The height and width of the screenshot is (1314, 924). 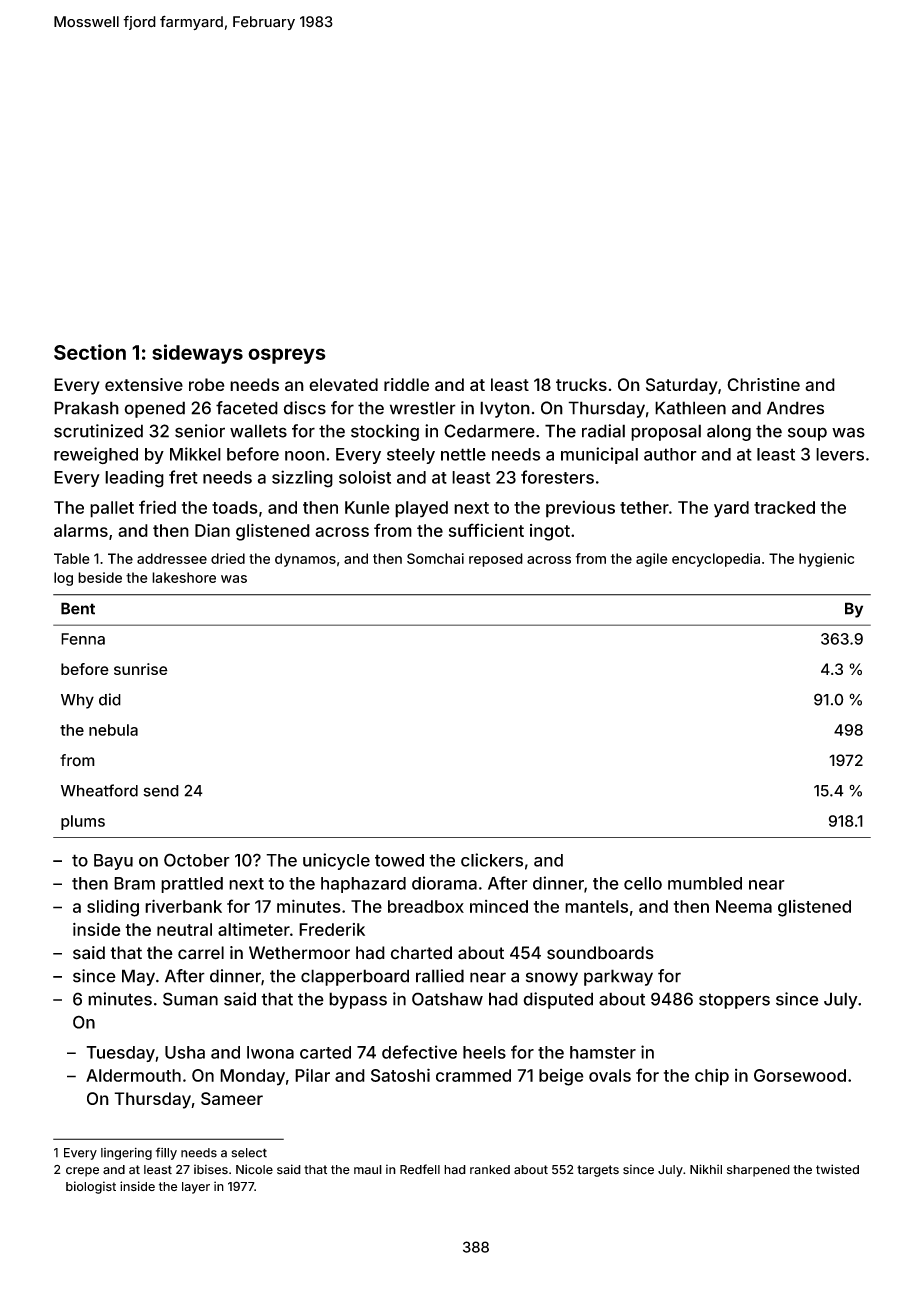 What do you see at coordinates (435, 558) in the screenshot?
I see `Somchai` at bounding box center [435, 558].
